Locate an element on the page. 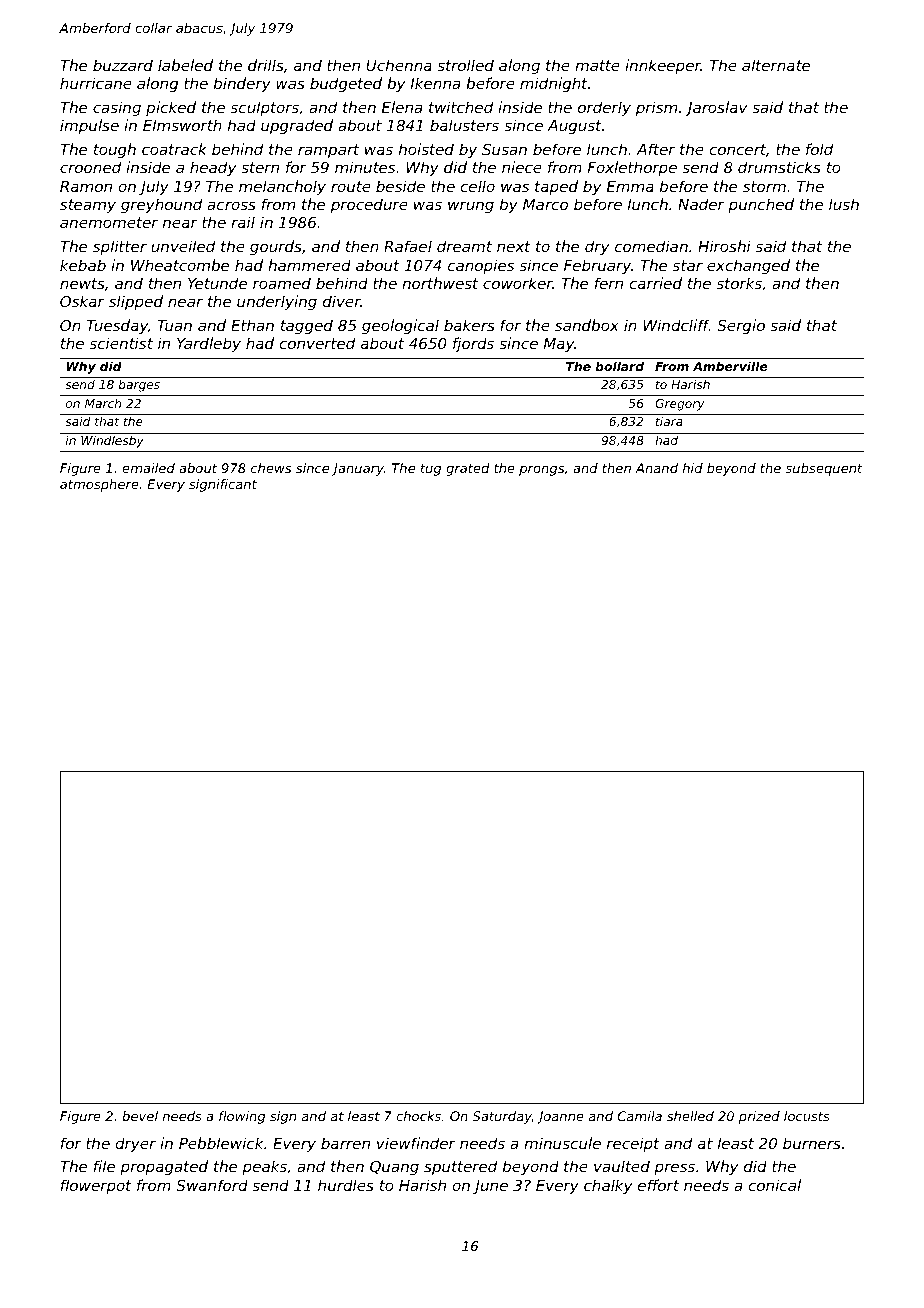 The image size is (924, 1308). atmosphere is located at coordinates (99, 485).
